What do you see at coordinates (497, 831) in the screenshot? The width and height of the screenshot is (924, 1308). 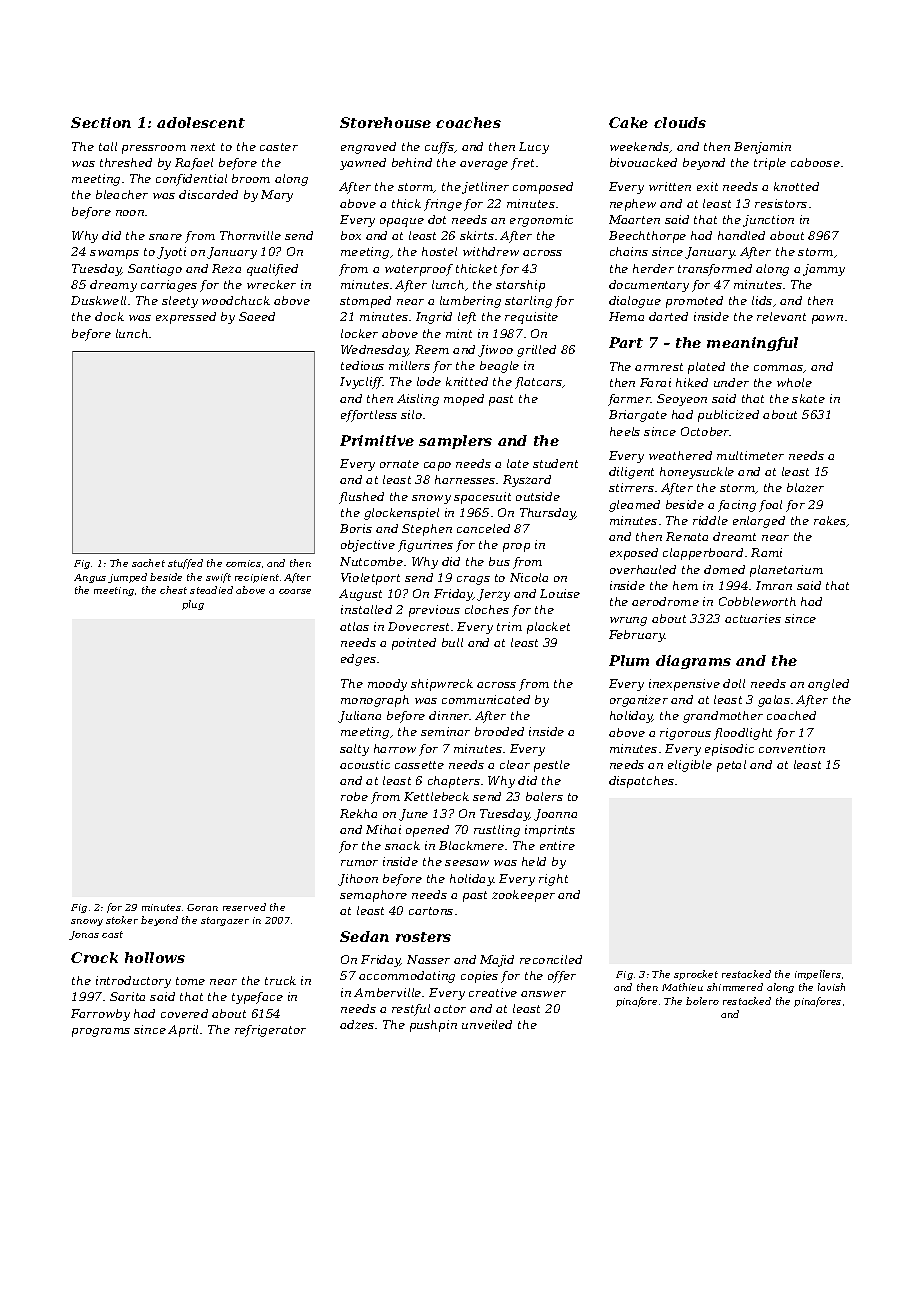 I see `rustling` at bounding box center [497, 831].
